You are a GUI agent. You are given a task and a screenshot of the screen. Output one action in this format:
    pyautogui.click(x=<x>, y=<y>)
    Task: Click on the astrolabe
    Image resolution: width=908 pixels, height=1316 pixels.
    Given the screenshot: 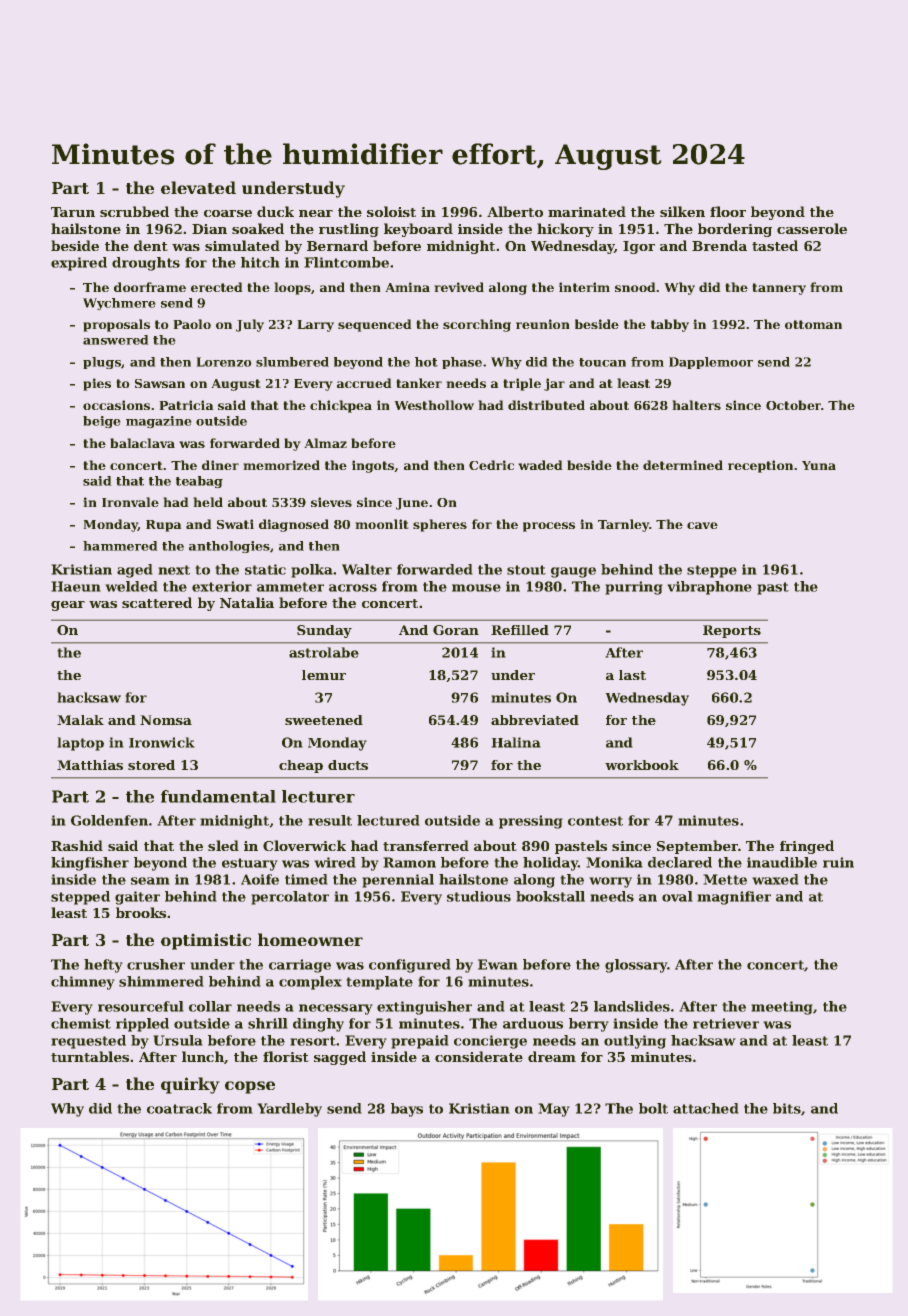 What is the action you would take?
    pyautogui.click(x=324, y=652)
